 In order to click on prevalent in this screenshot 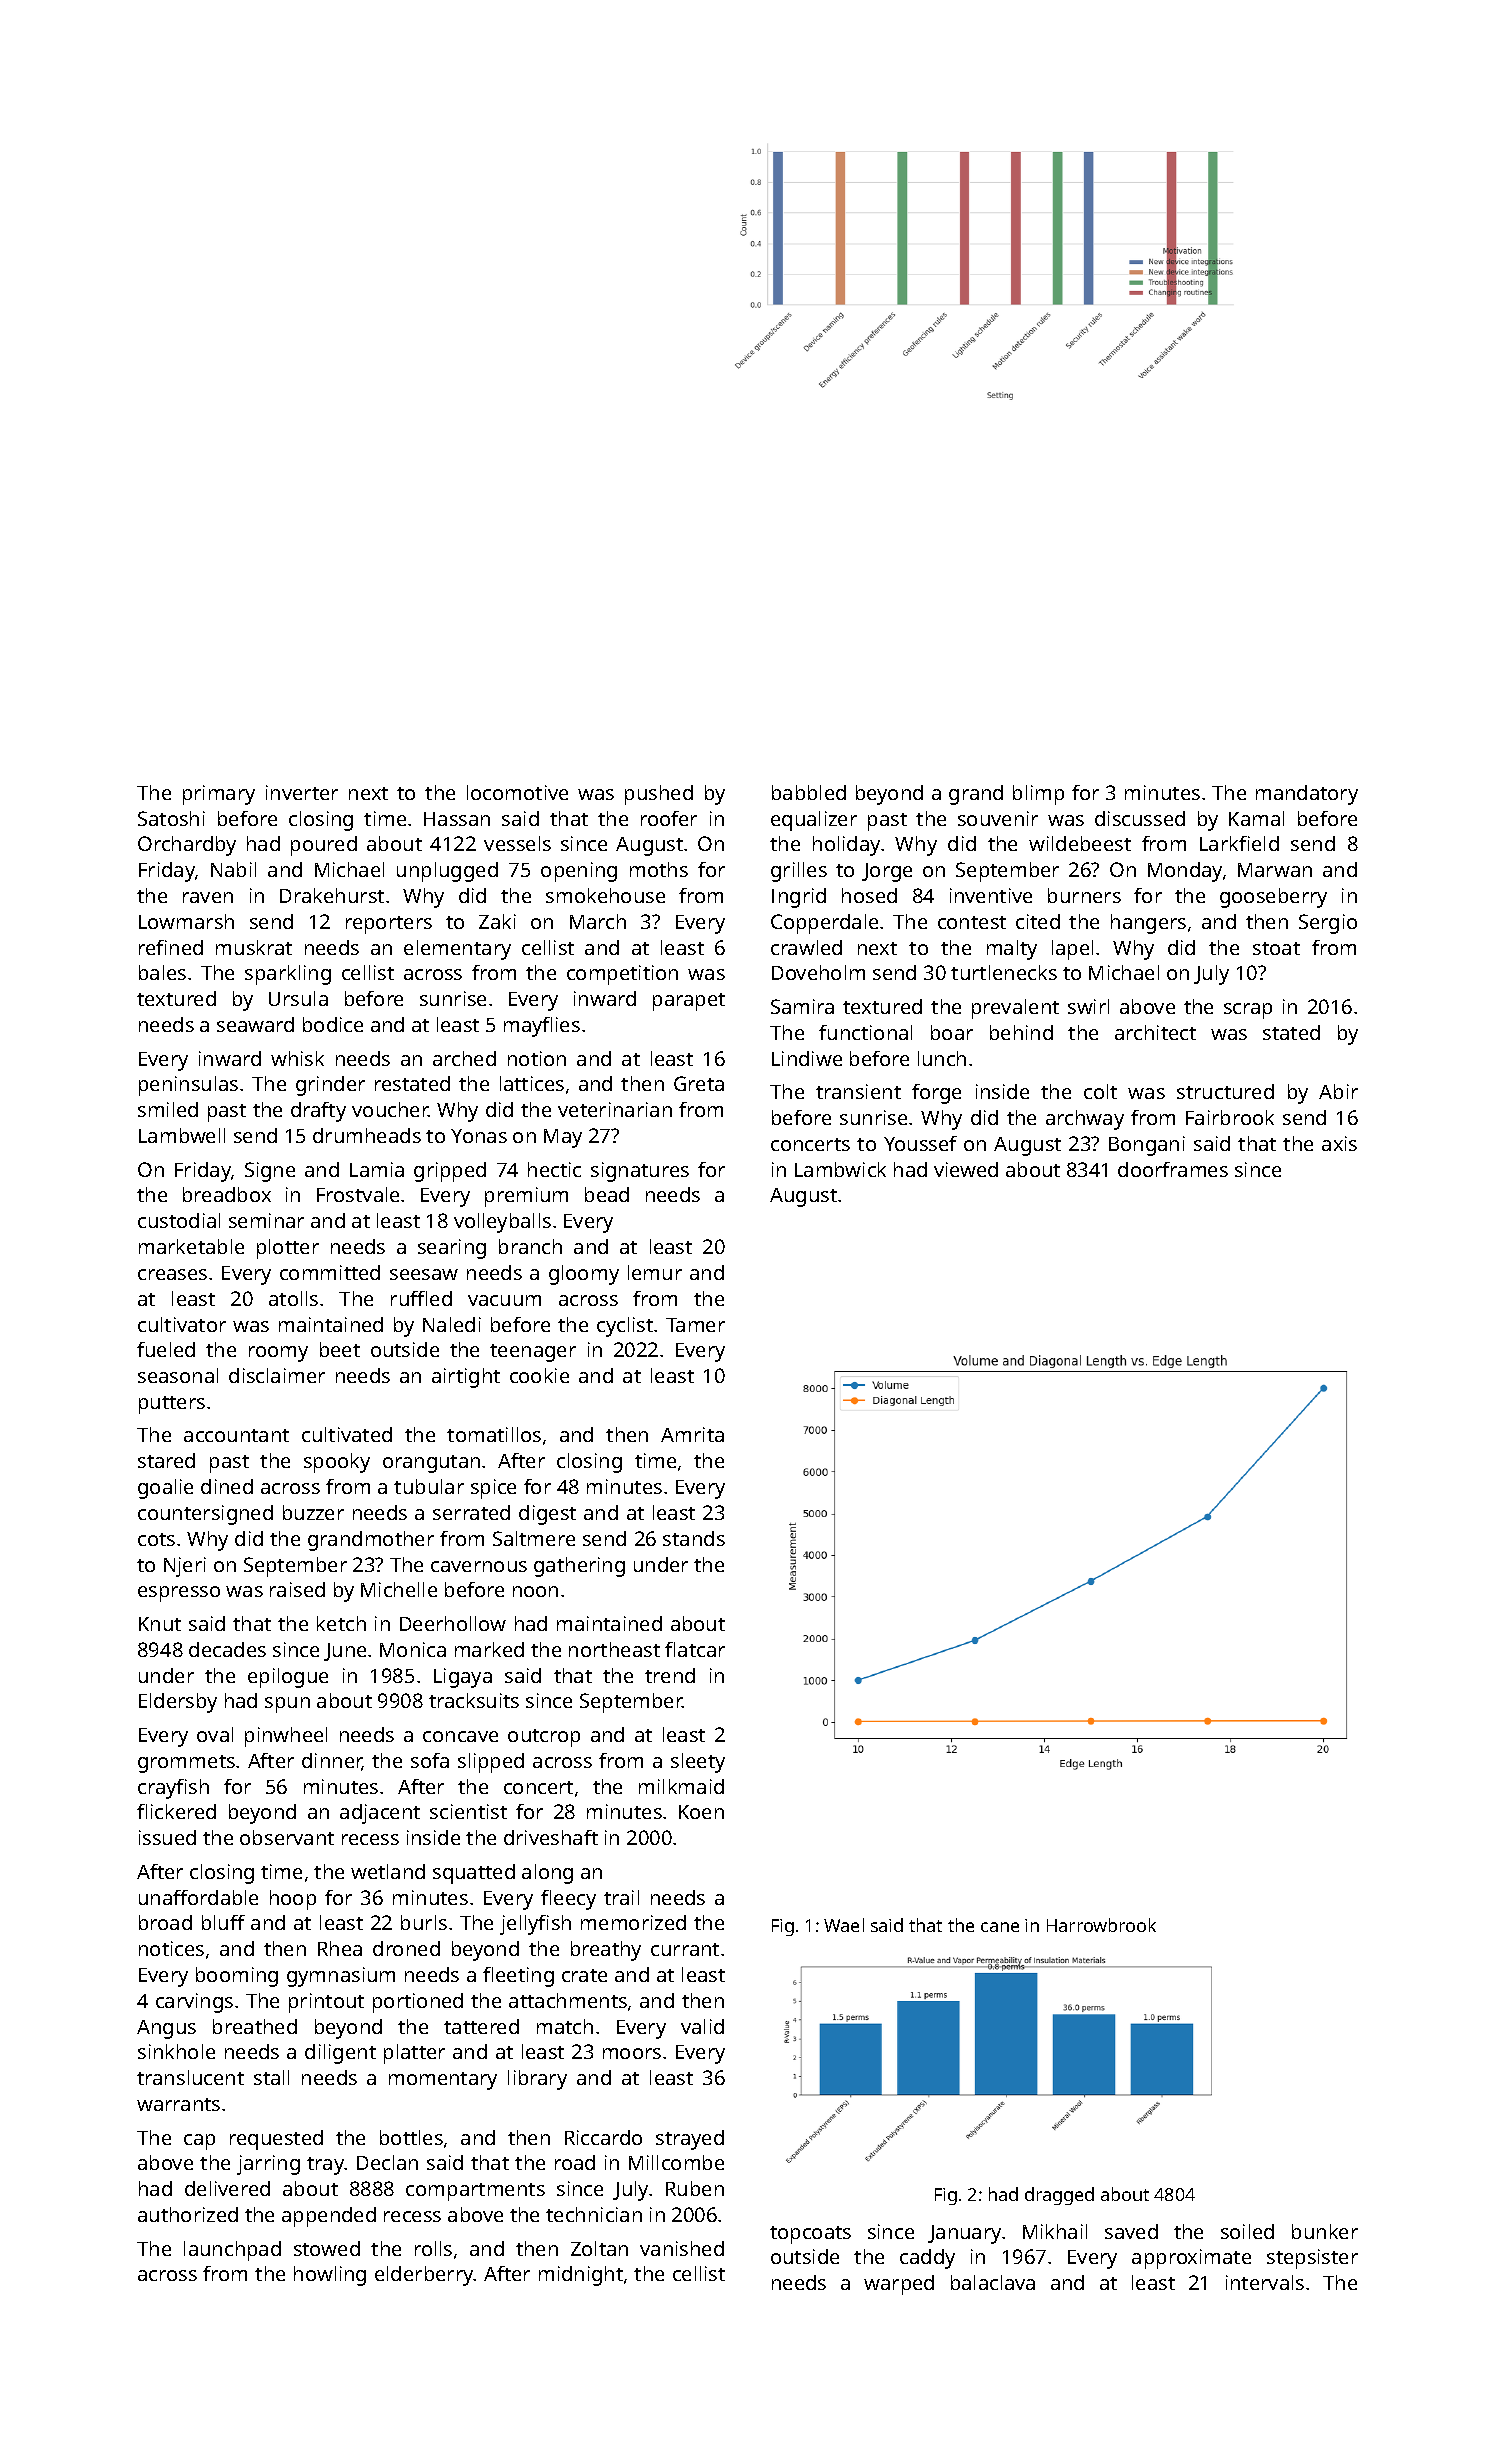, I will do `click(1015, 1009)`.
